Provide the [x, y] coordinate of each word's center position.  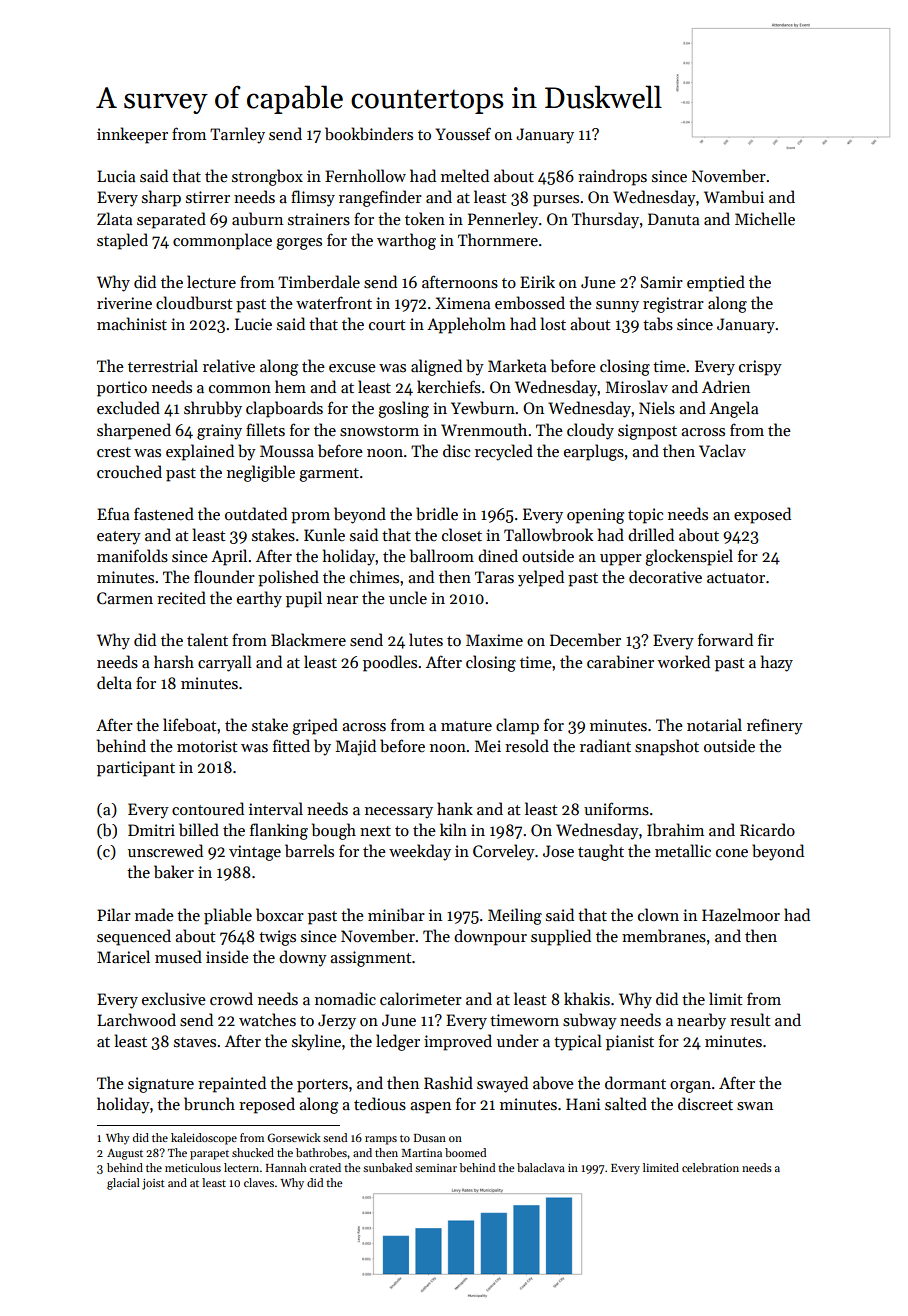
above [553, 1083]
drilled [651, 534]
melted [465, 175]
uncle [408, 597]
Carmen [125, 598]
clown [658, 914]
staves [195, 1042]
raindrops [612, 177]
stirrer [208, 197]
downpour [490, 937]
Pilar [114, 914]
